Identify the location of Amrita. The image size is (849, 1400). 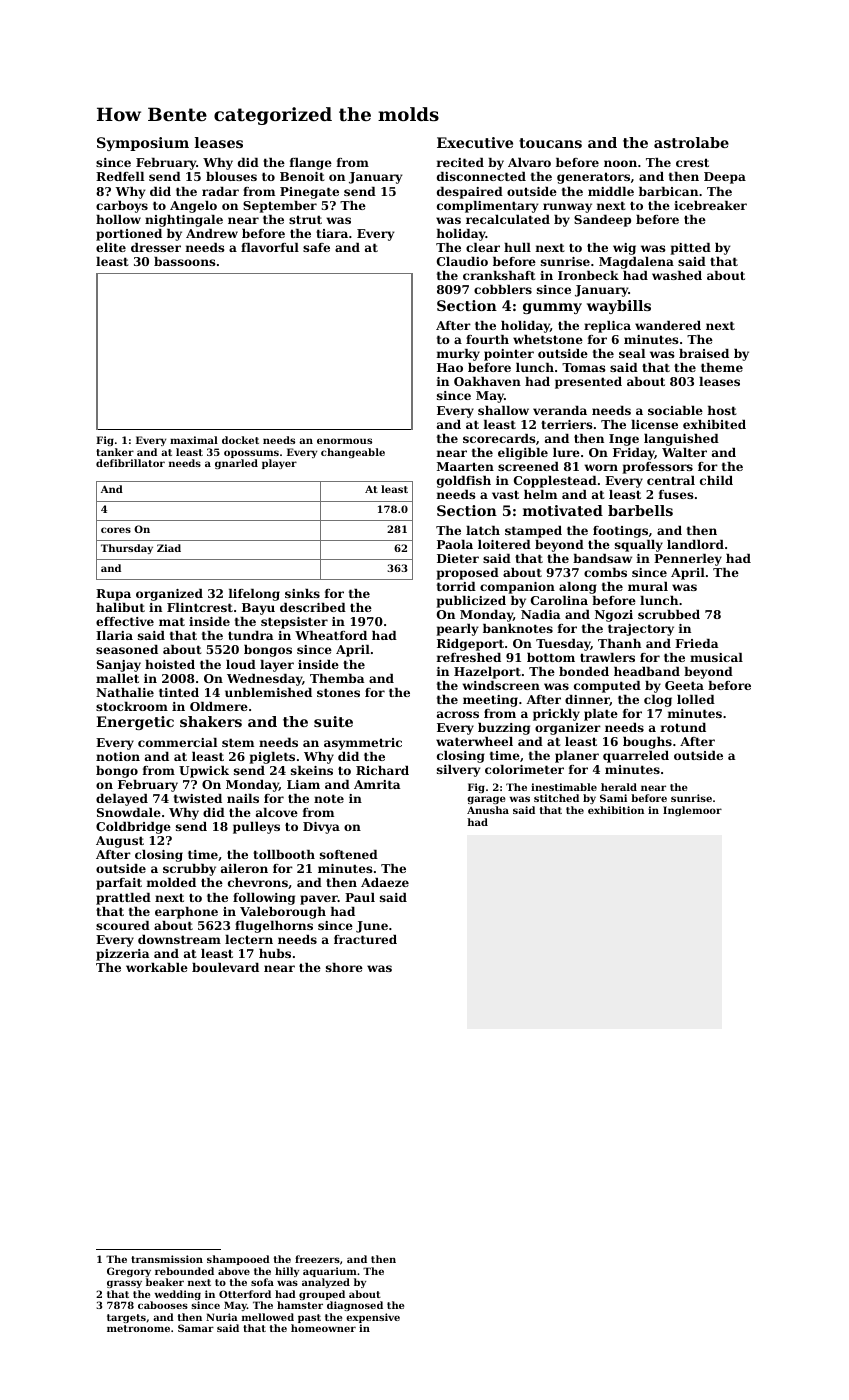
(377, 784).
